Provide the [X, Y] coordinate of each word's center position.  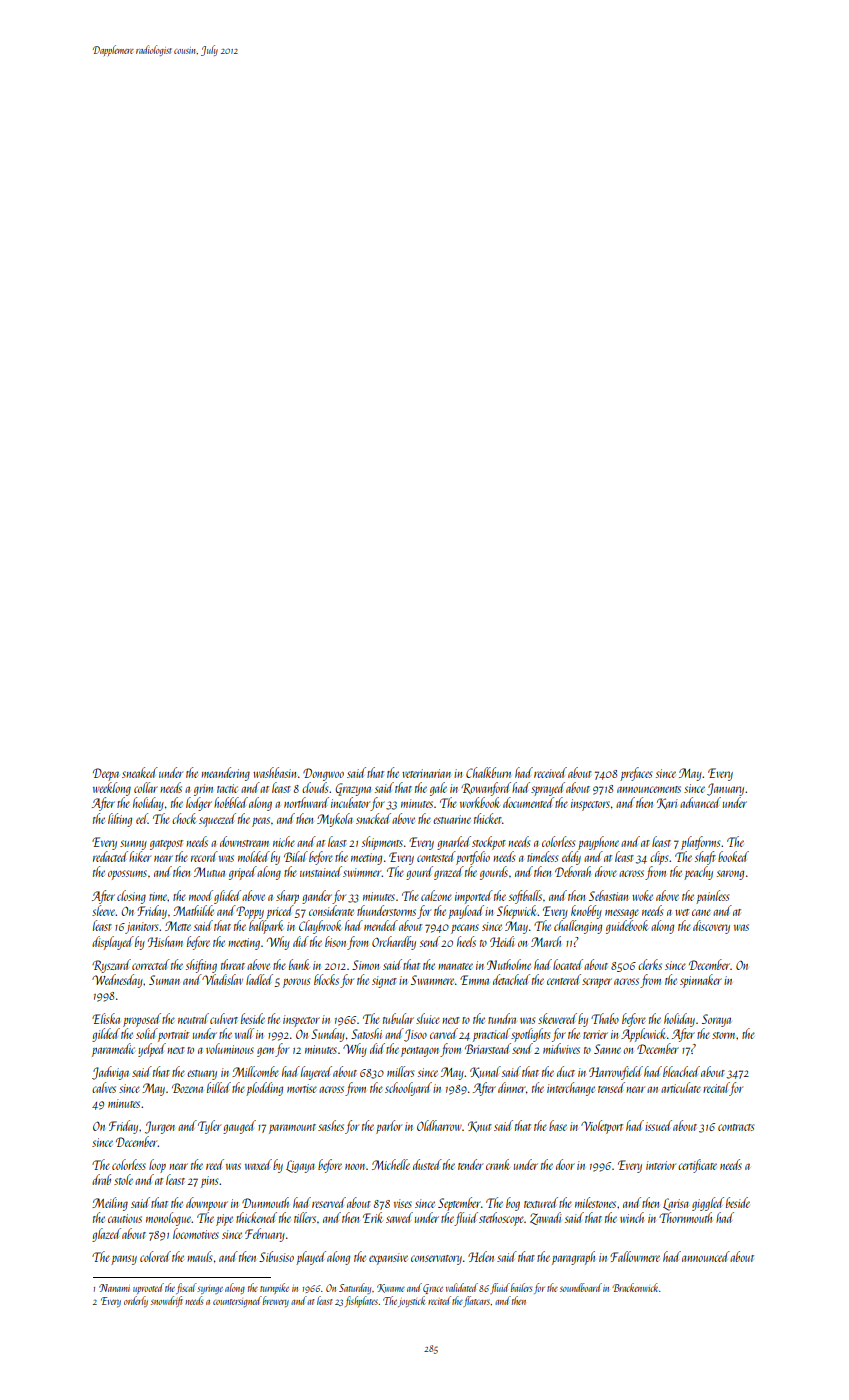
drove [606, 871]
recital [716, 1087]
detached [511, 979]
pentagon [420, 1052]
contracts [736, 1127]
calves [104, 1087]
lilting [120, 820]
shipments [382, 843]
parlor [389, 1127]
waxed [258, 1164]
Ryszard [111, 966]
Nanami [114, 1288]
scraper [597, 983]
